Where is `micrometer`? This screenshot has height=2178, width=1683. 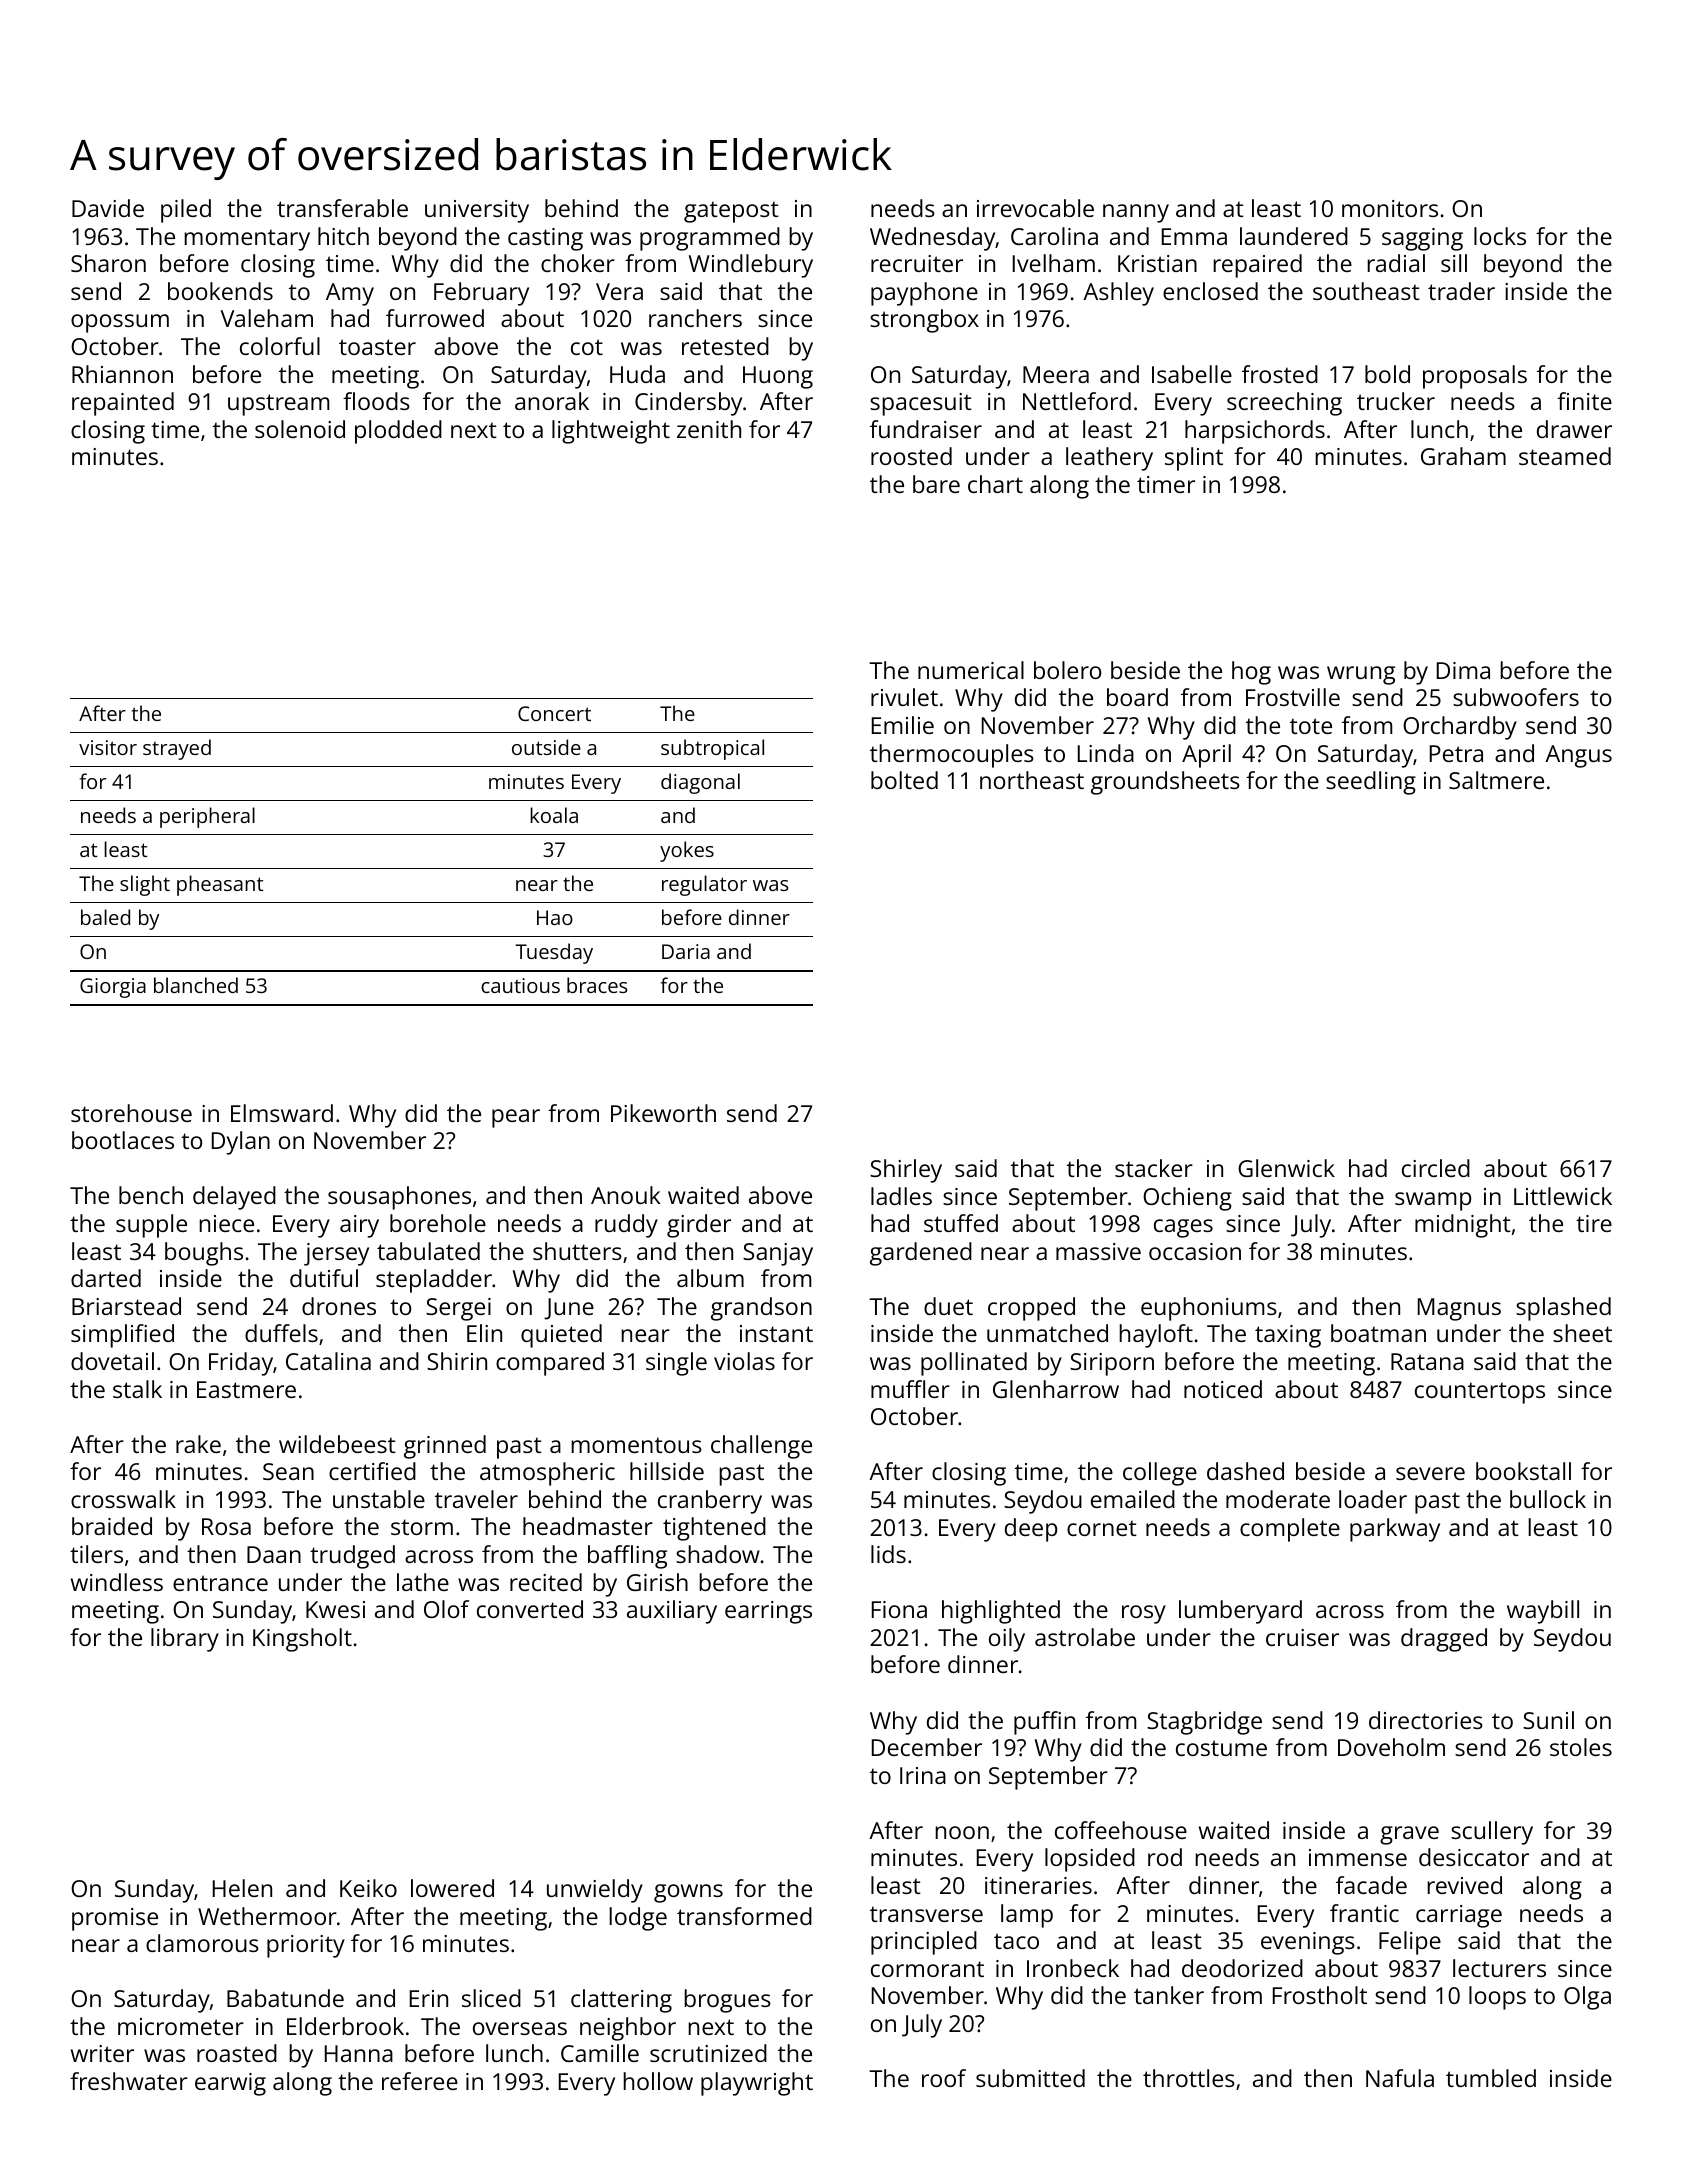
micrometer is located at coordinates (181, 2026).
